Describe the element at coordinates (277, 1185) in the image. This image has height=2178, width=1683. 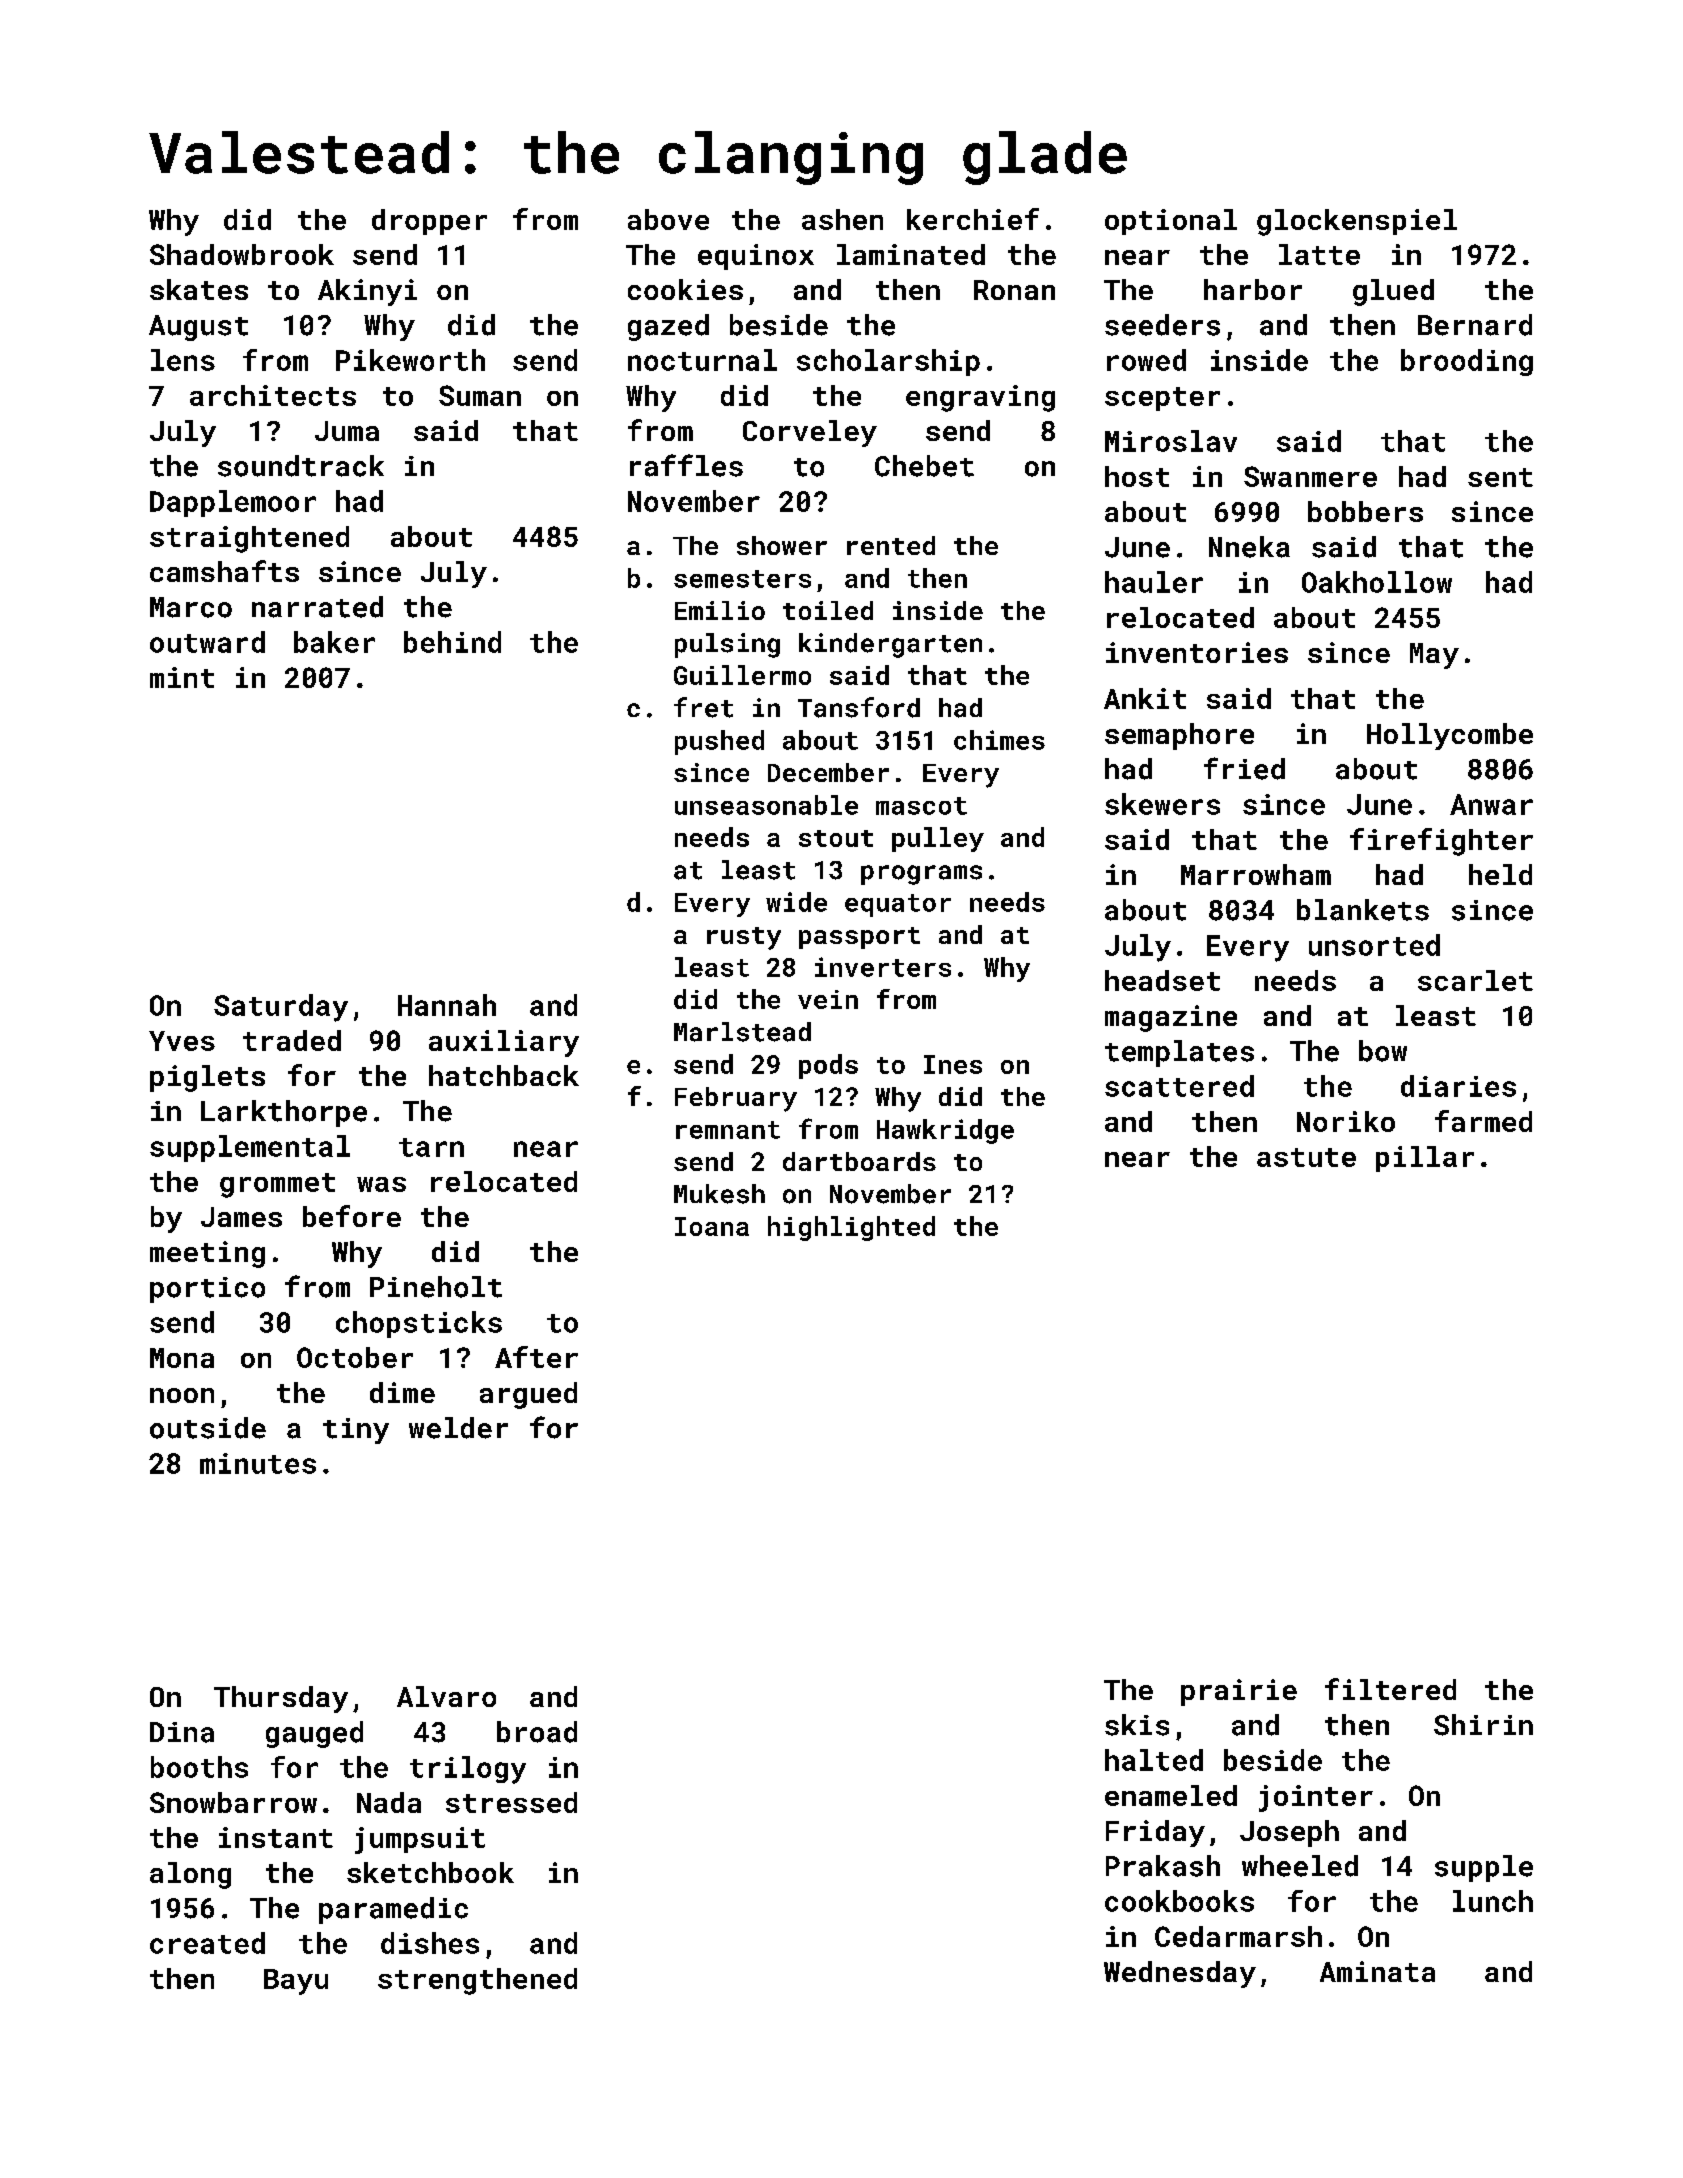
I see `grommet` at that location.
